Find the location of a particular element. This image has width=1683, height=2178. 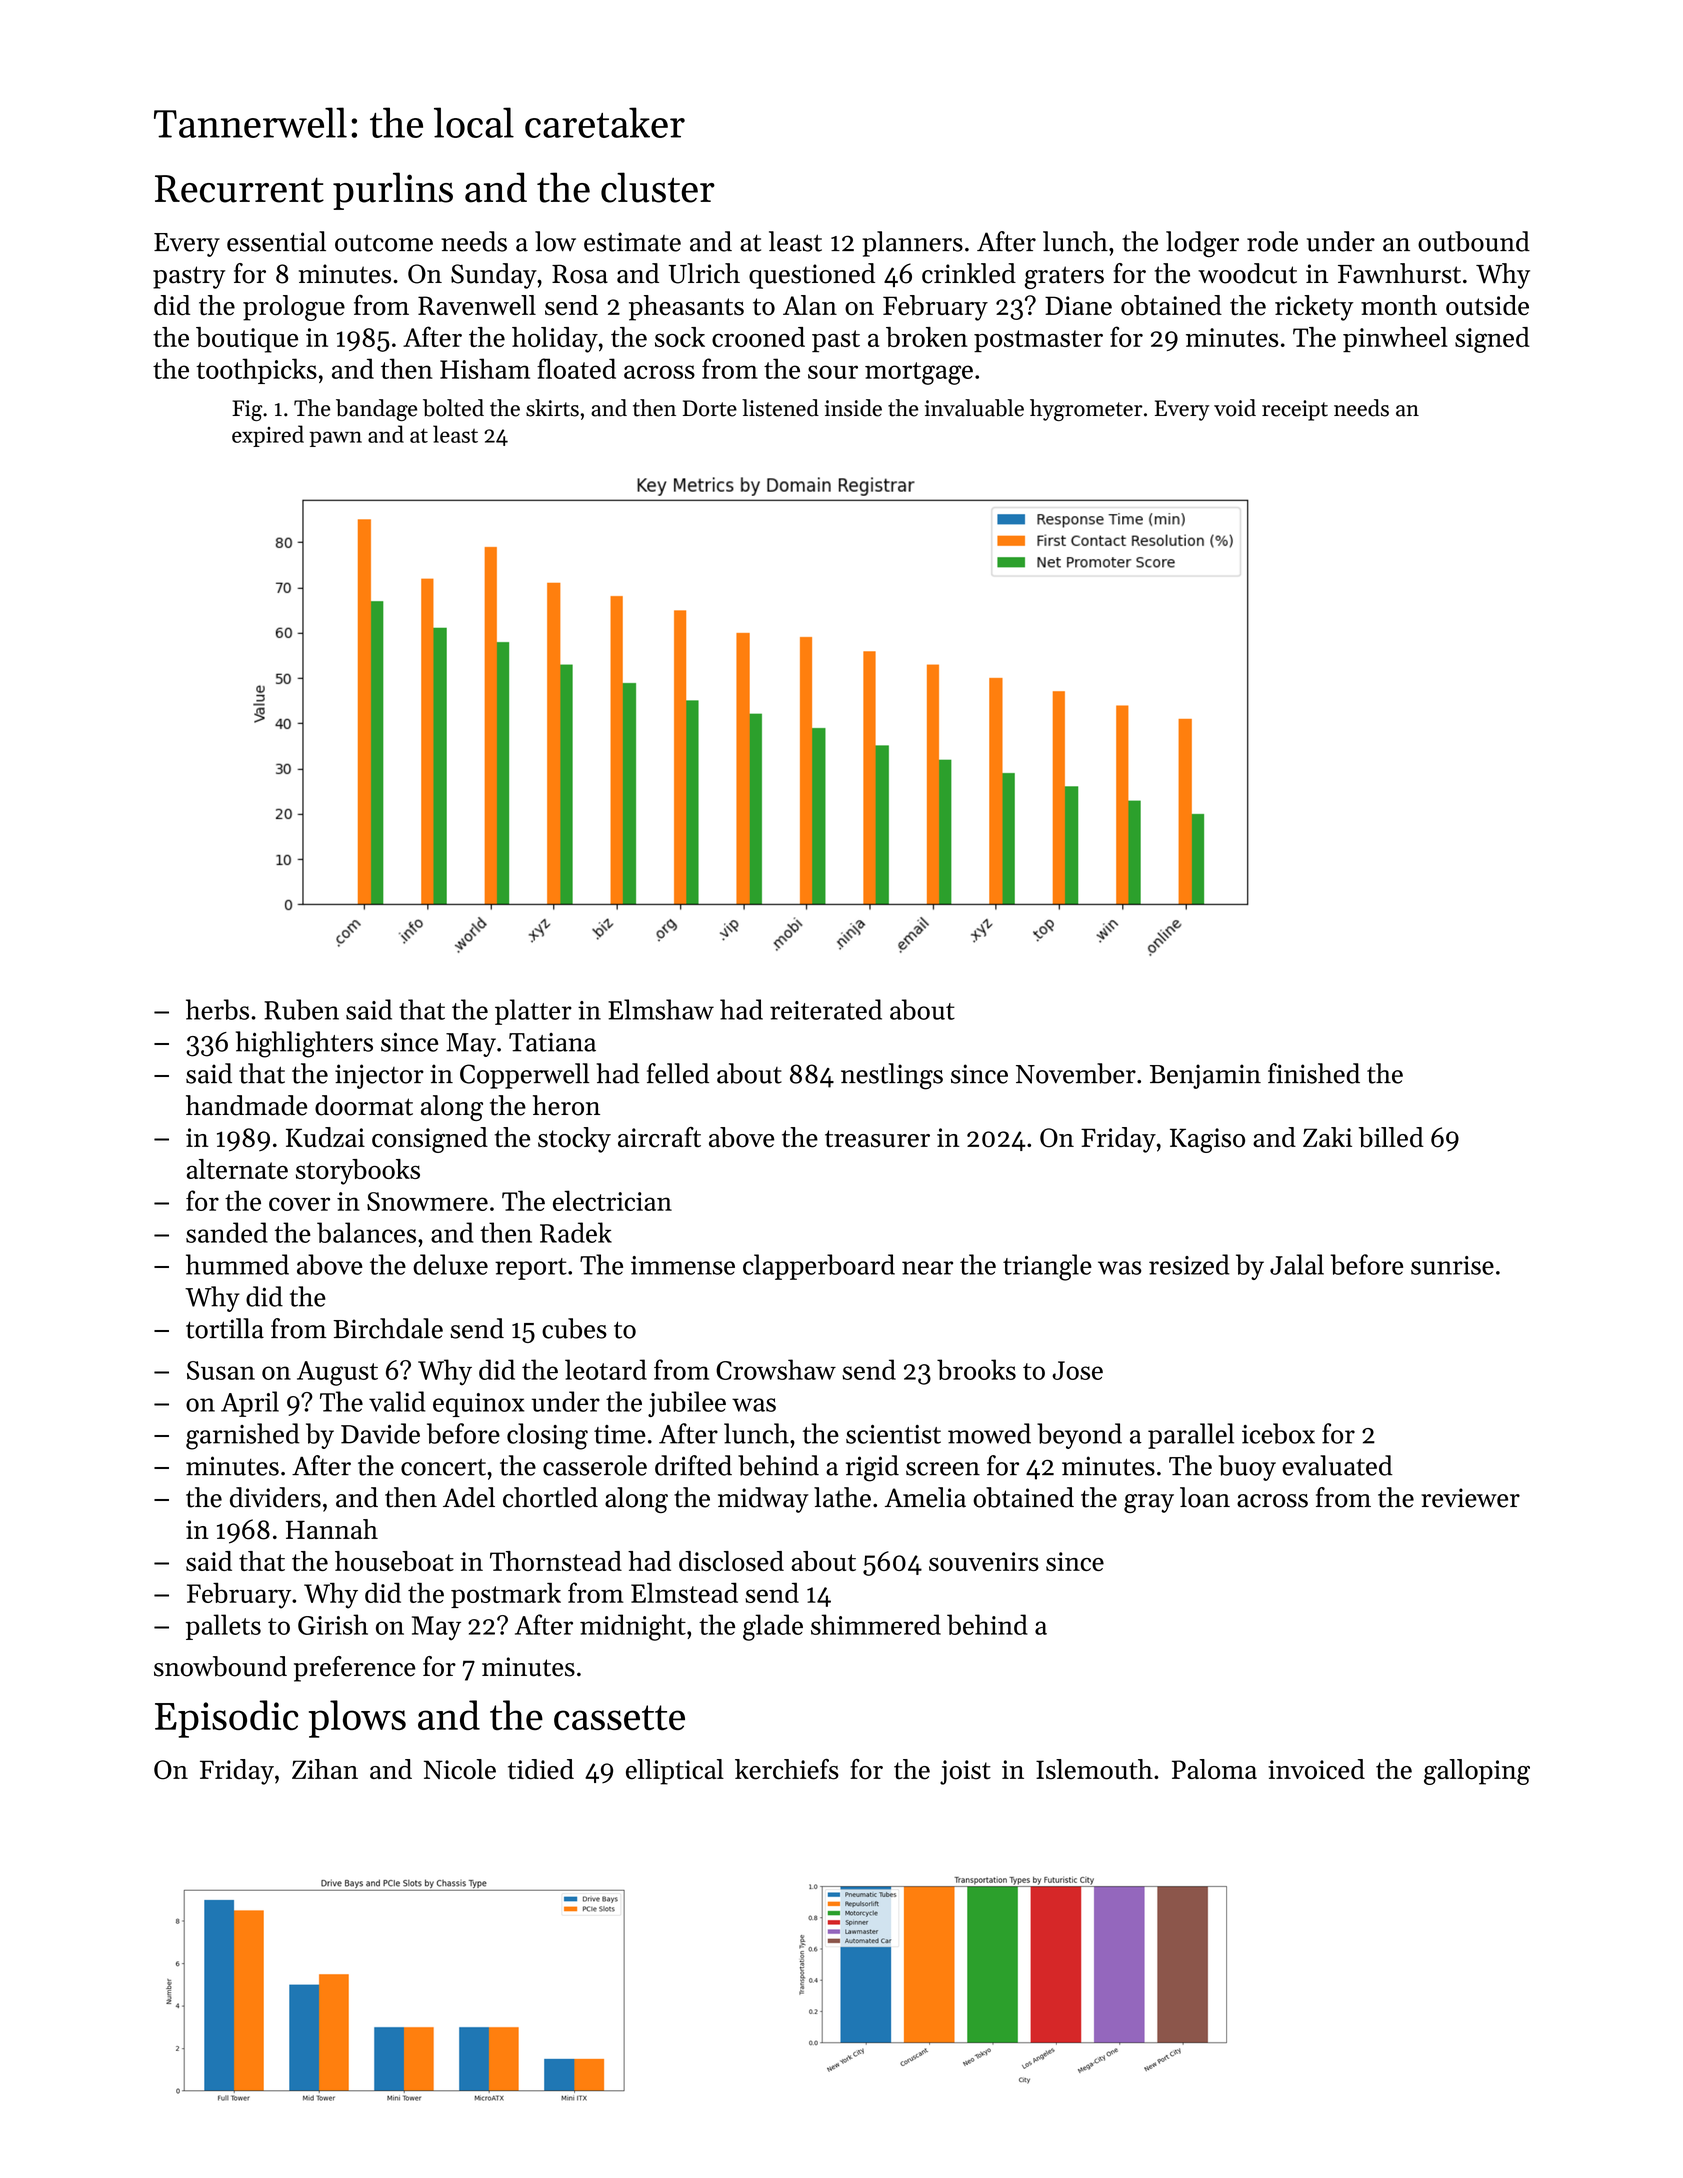

woodcut is located at coordinates (1247, 273).
